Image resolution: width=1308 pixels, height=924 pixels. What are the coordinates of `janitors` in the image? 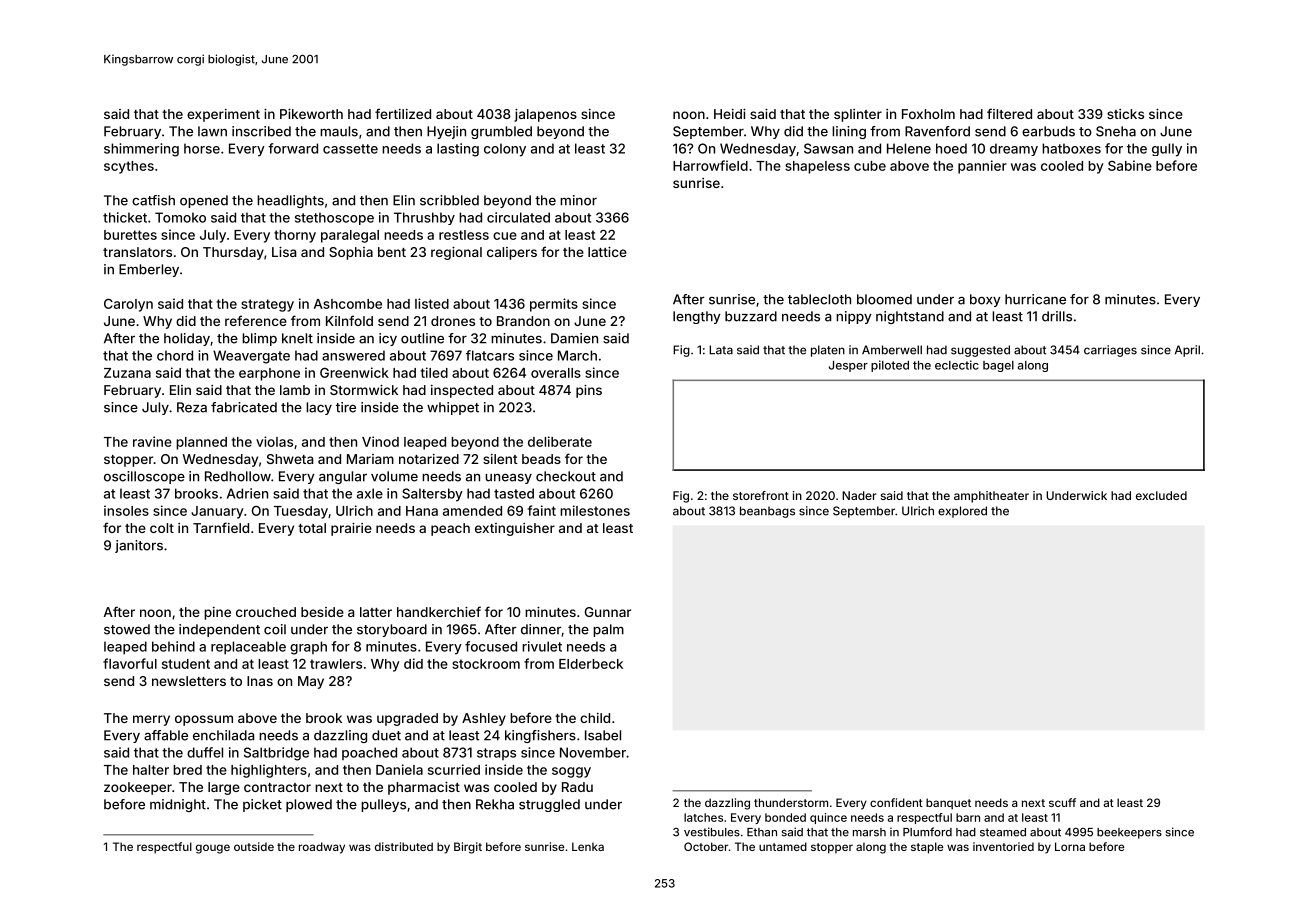 It's located at (139, 546).
